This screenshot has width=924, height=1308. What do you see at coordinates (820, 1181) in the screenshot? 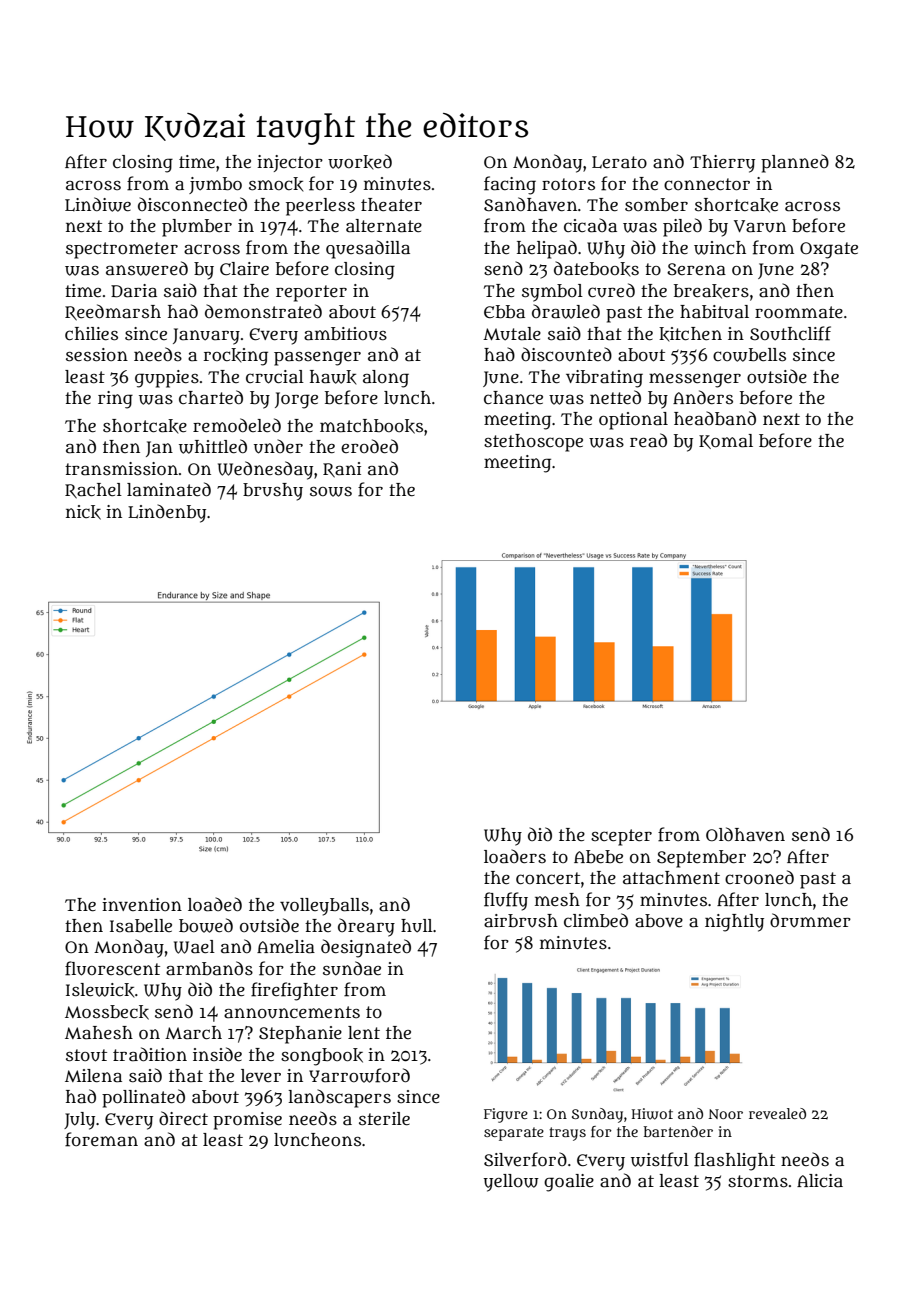
I see `Alicia` at bounding box center [820, 1181].
